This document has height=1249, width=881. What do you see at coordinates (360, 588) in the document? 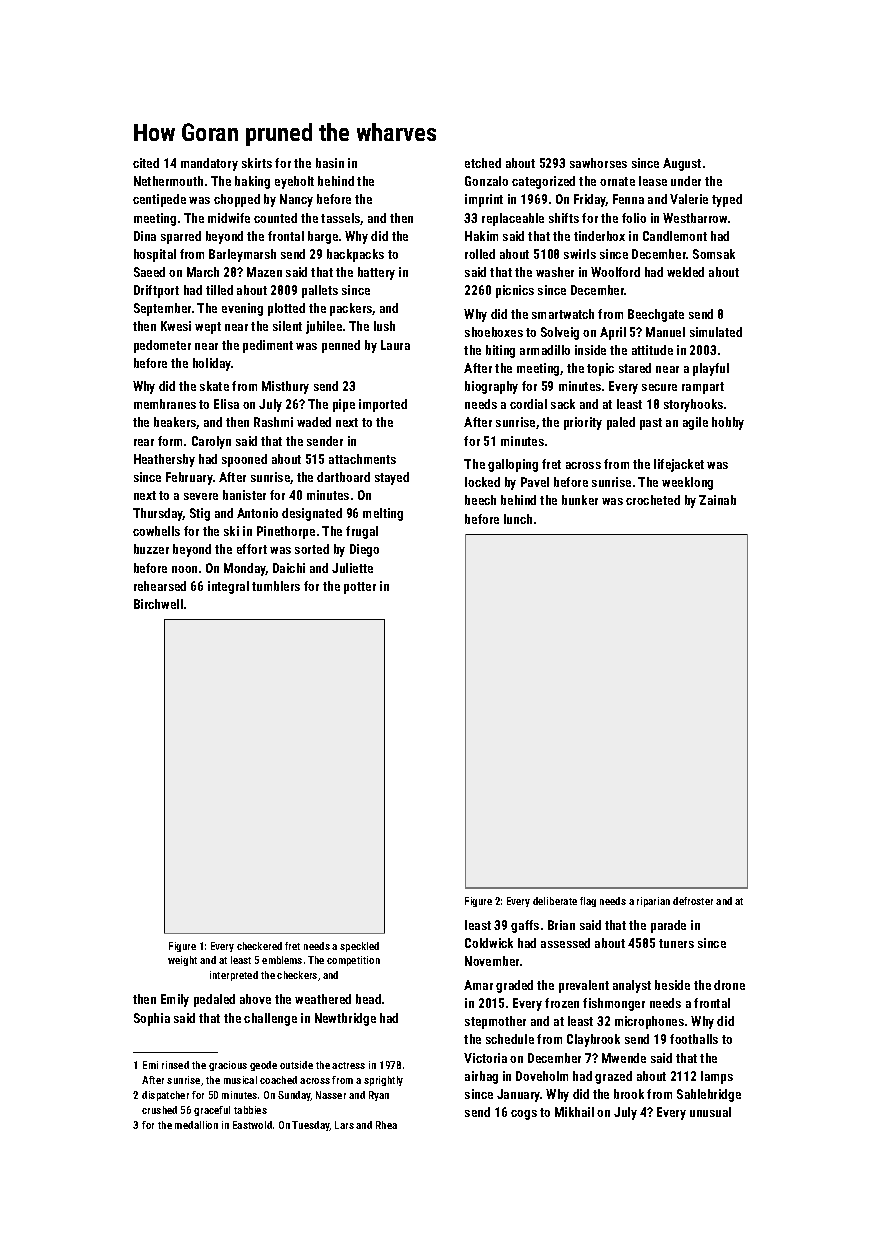
I see `potter` at bounding box center [360, 588].
